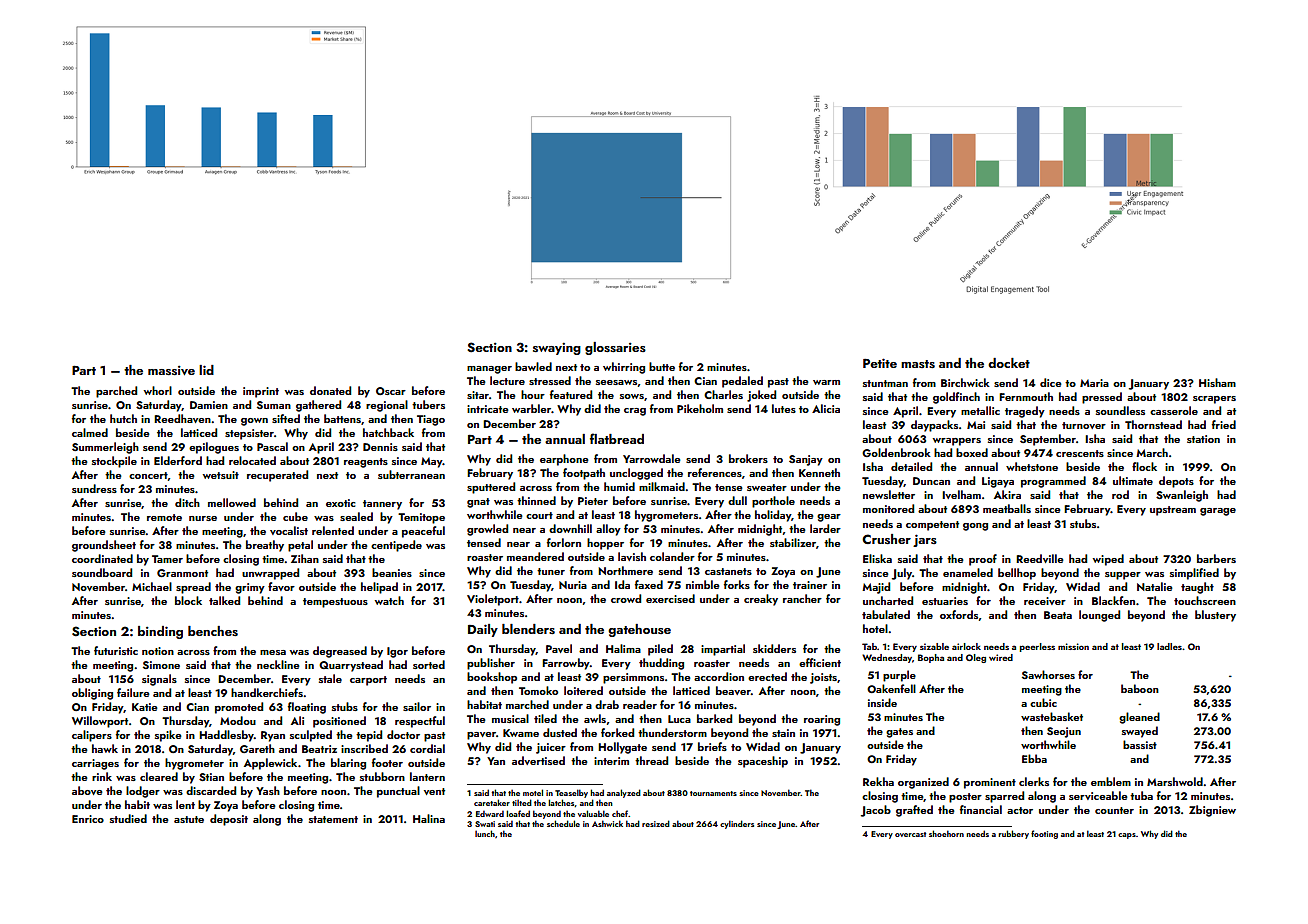 The width and height of the screenshot is (1308, 924). What do you see at coordinates (615, 348) in the screenshot?
I see `glossaries` at bounding box center [615, 348].
